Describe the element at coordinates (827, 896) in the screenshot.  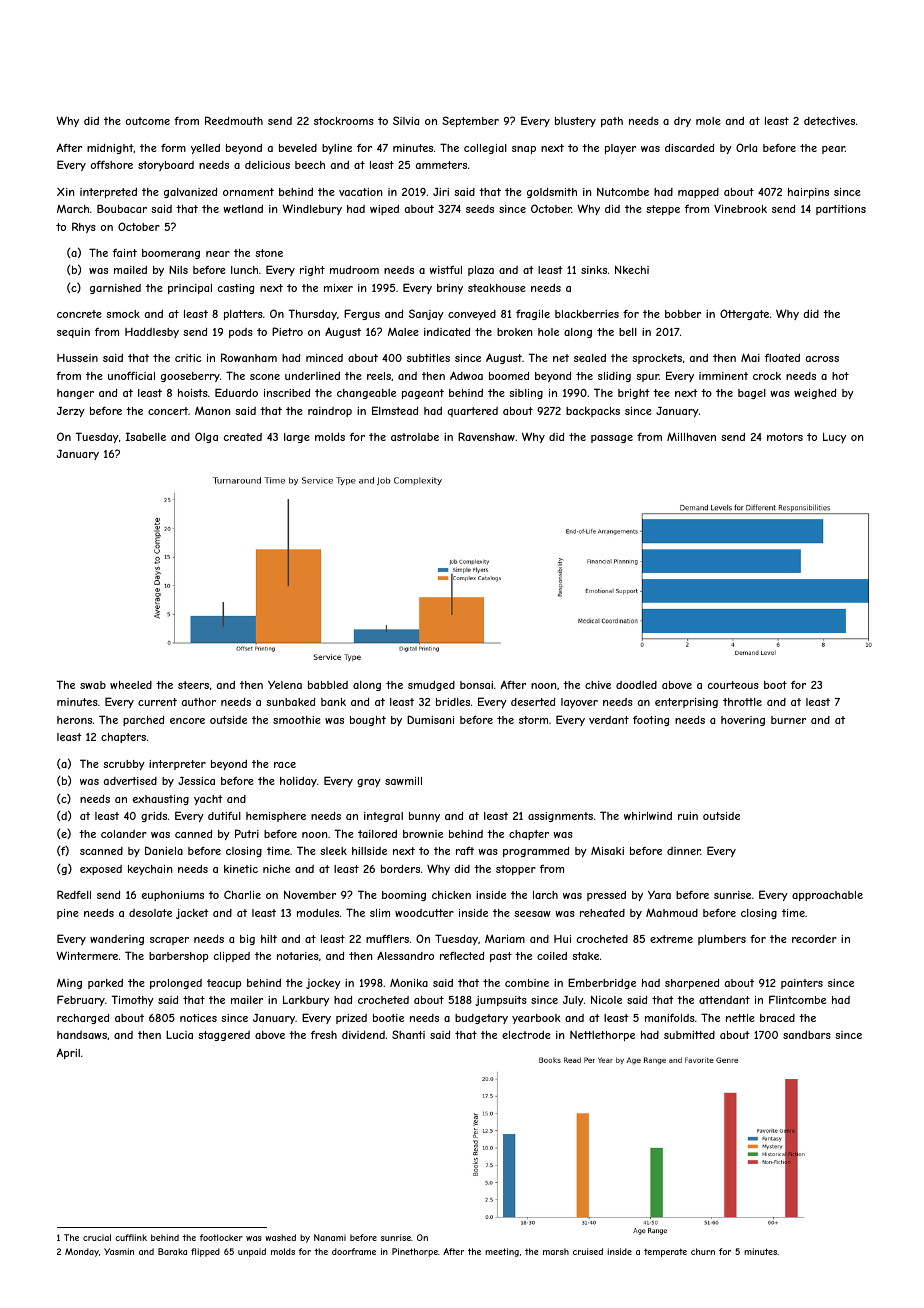
I see `approachable` at that location.
